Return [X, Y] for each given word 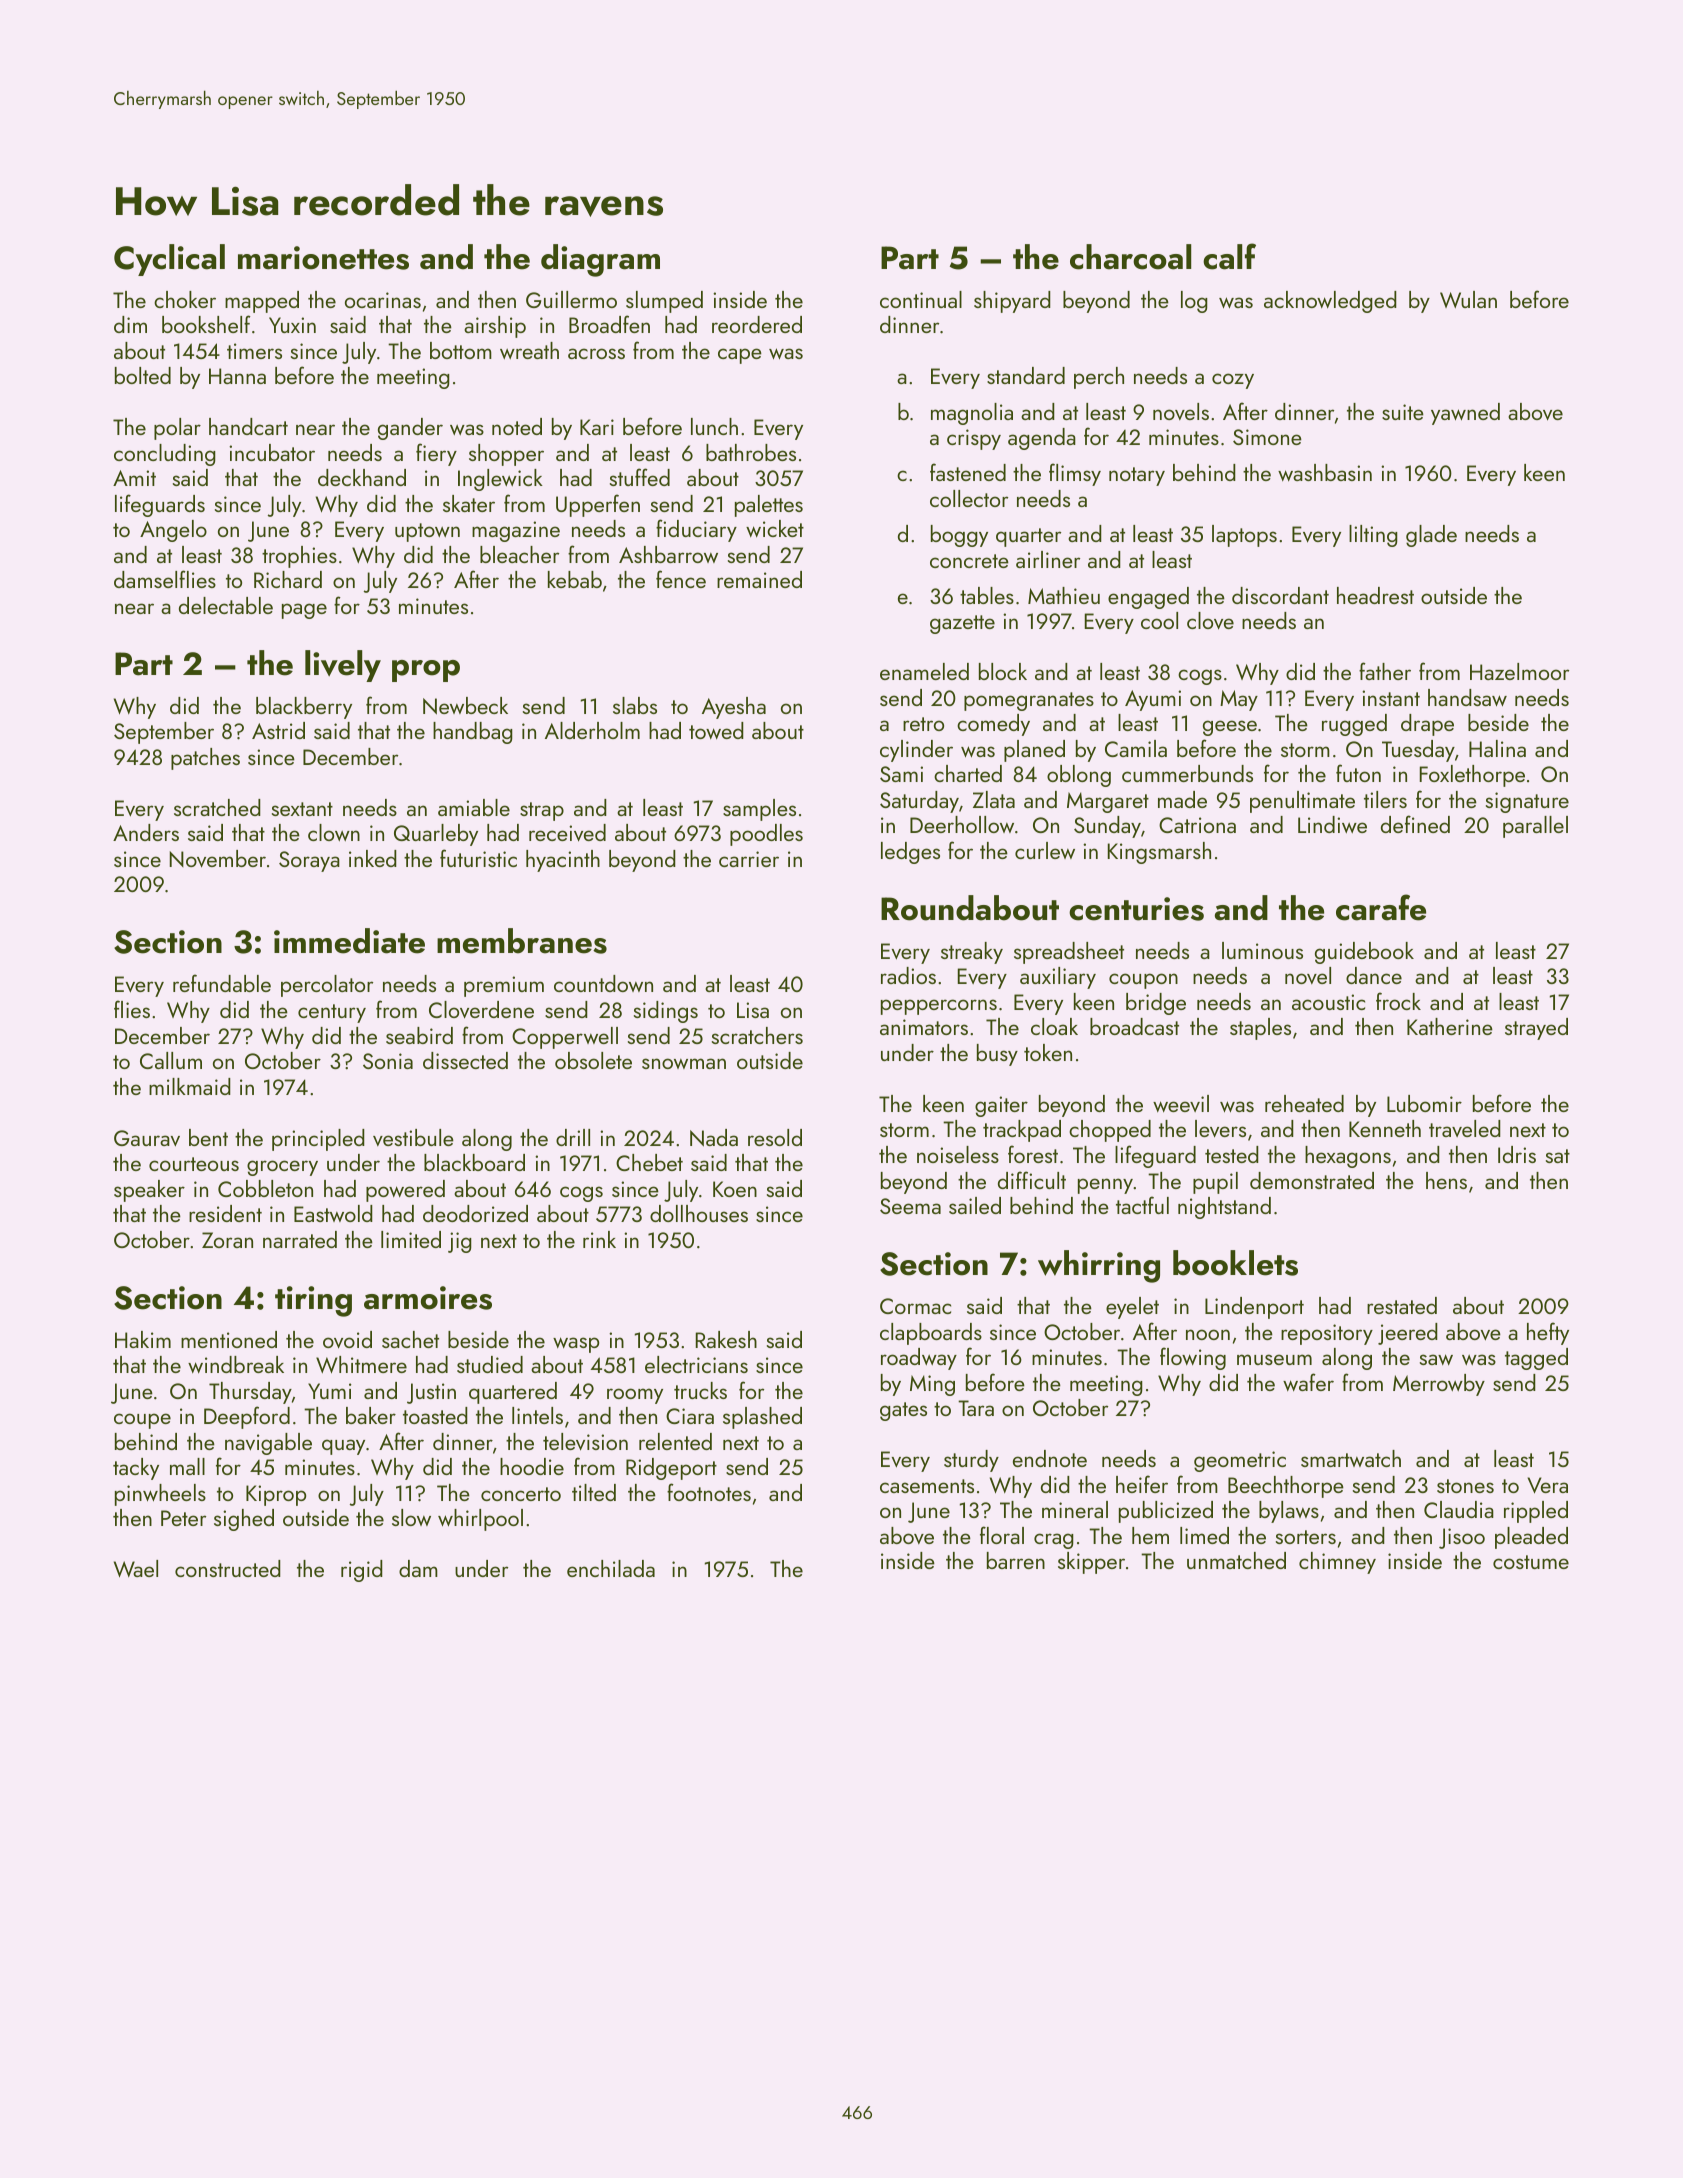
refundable [222, 983]
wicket [775, 528]
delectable [226, 605]
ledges [910, 853]
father [1385, 671]
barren [1016, 1560]
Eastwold [333, 1213]
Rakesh [726, 1339]
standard [1026, 375]
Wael [136, 1568]
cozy [1233, 381]
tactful [1142, 1205]
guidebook [1364, 953]
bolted [143, 375]
